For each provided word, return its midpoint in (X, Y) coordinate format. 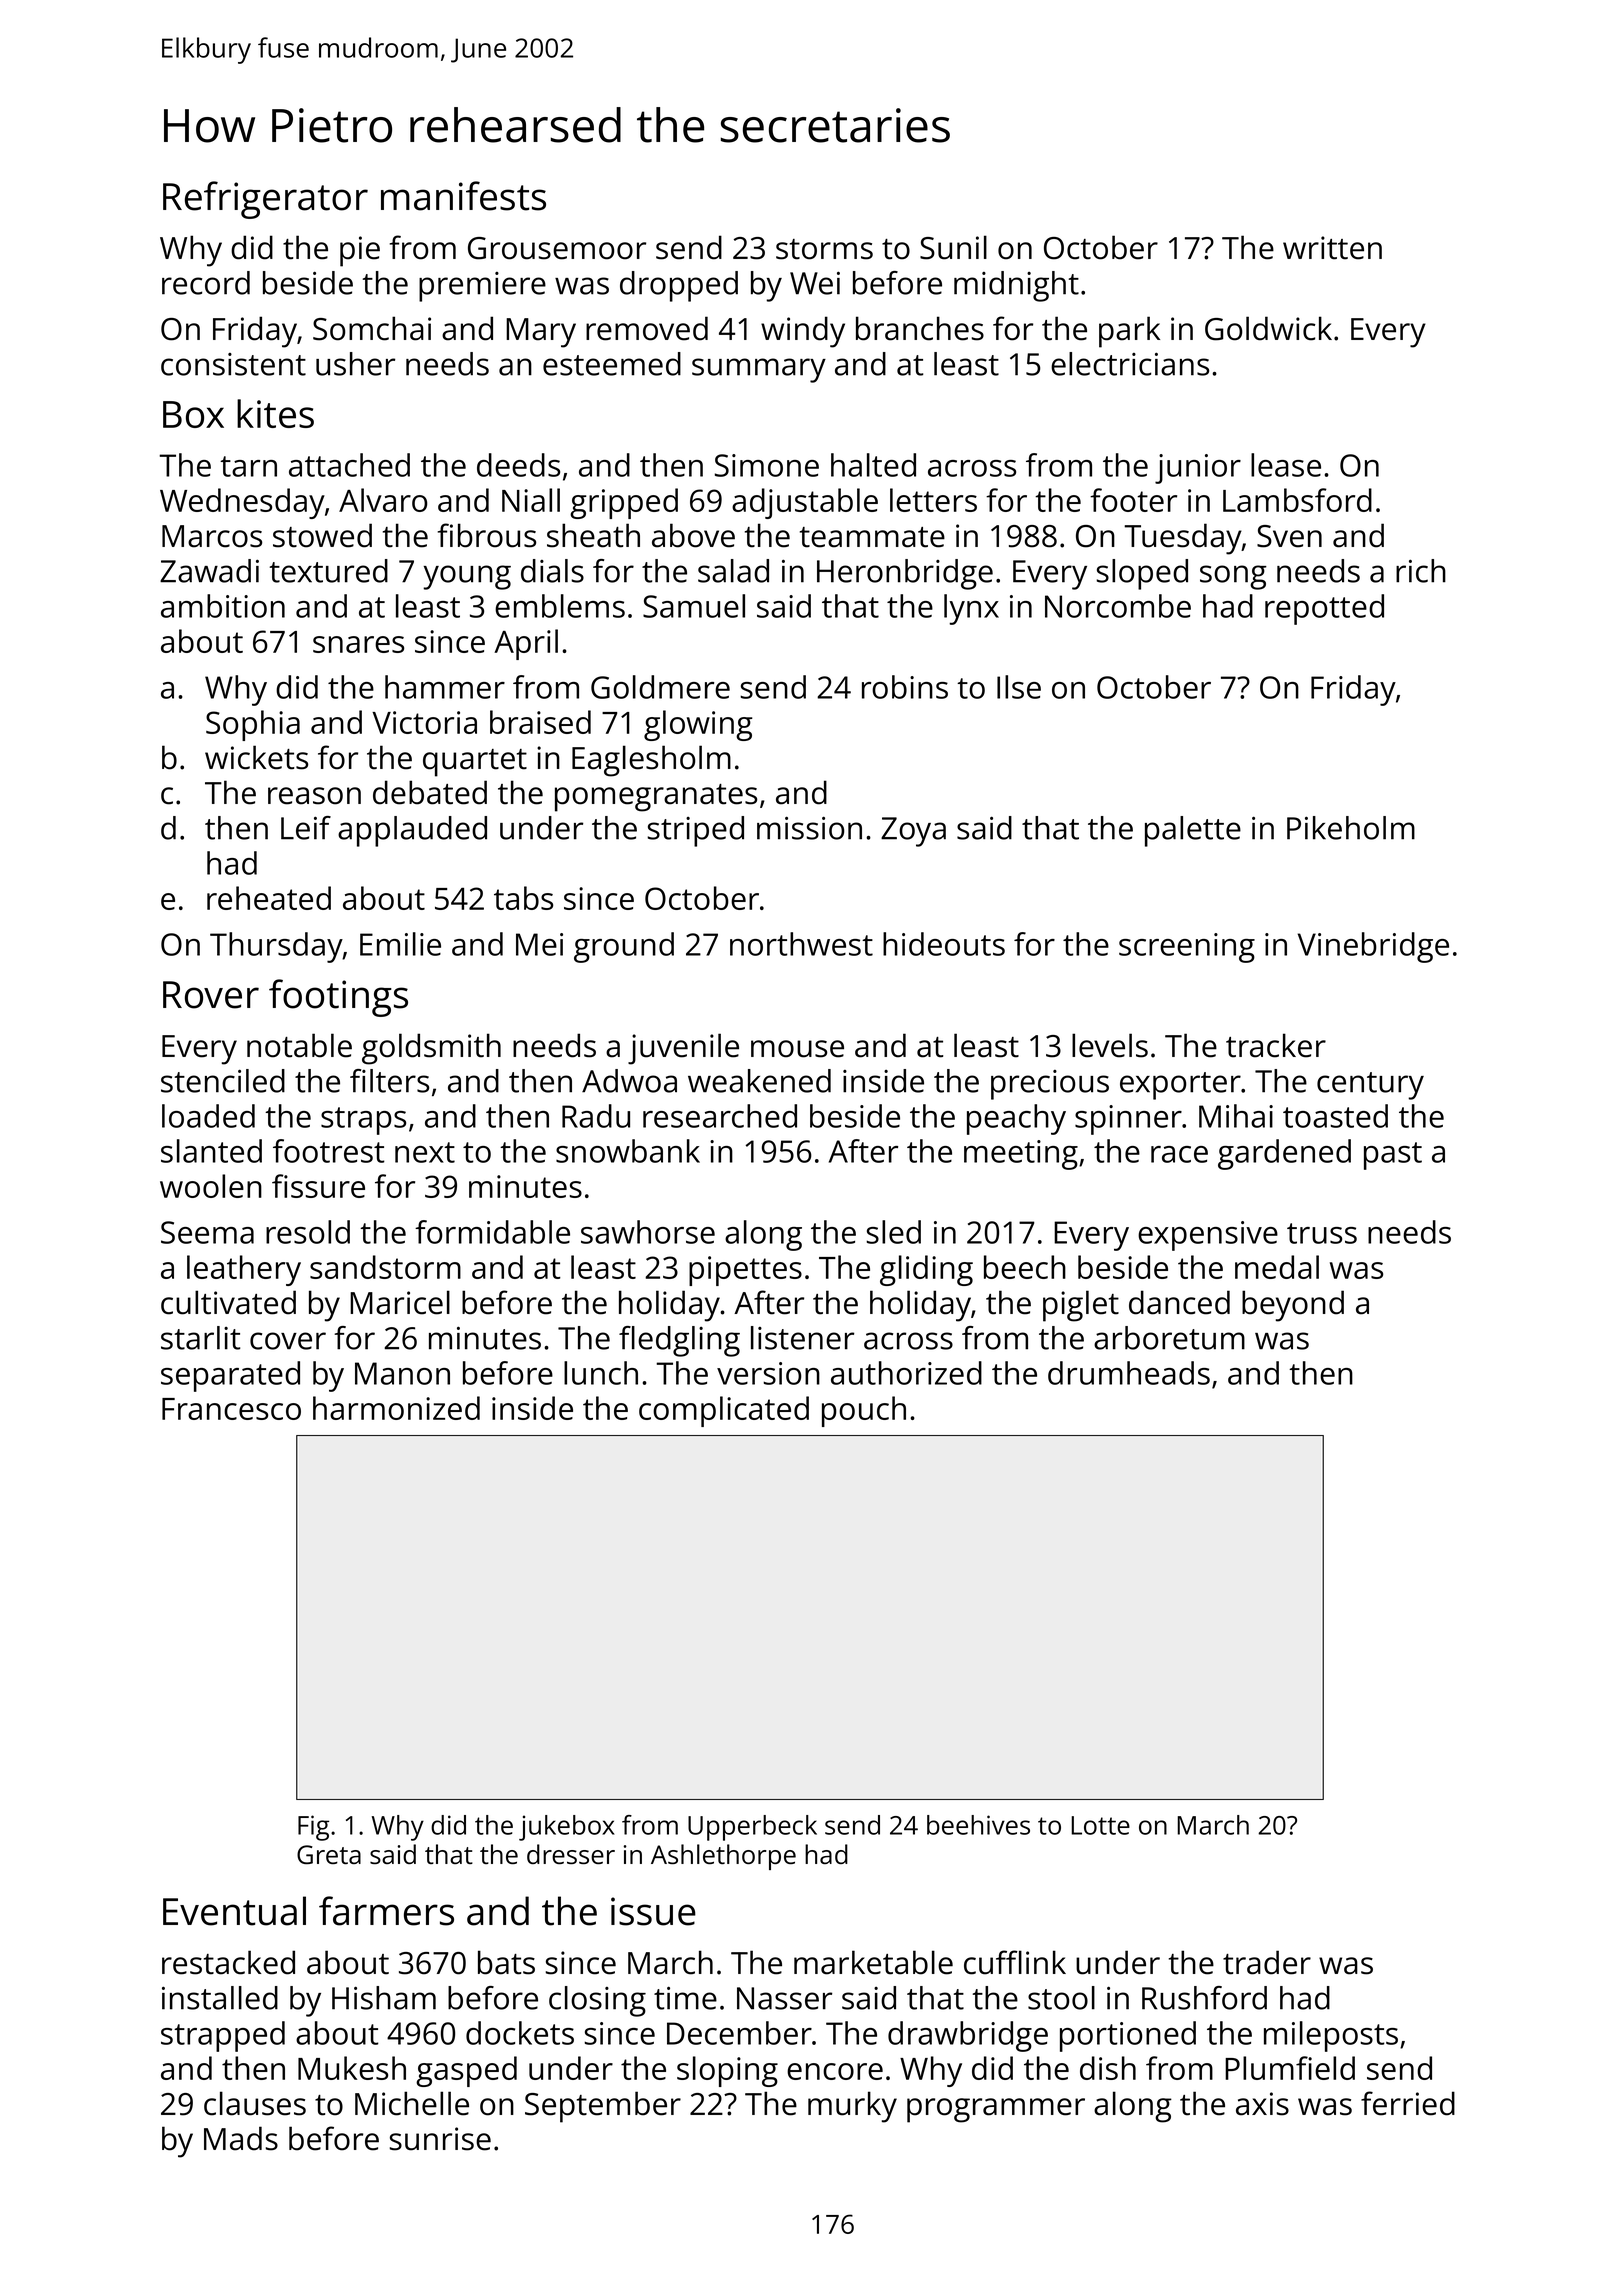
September (603, 2107)
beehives (978, 1825)
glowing (698, 725)
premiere (482, 287)
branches (920, 328)
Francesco (231, 1409)
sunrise (440, 2139)
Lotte (1100, 1825)
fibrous (487, 535)
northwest (801, 944)
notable (299, 1045)
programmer (996, 2110)
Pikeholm (1351, 828)
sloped (1142, 574)
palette (1193, 831)
